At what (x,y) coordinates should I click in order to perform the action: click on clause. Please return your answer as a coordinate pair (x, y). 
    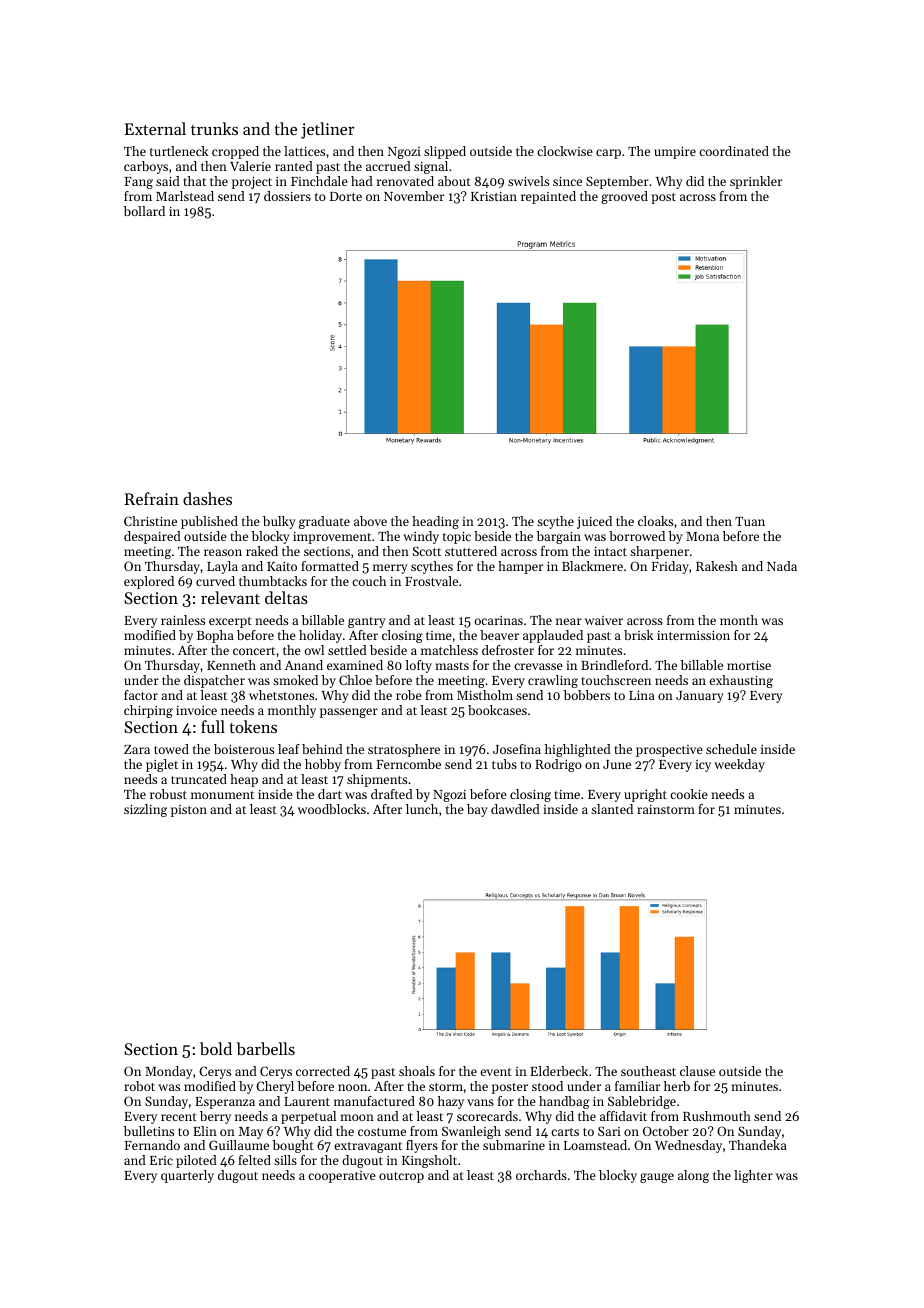
    Looking at the image, I should click on (697, 1071).
